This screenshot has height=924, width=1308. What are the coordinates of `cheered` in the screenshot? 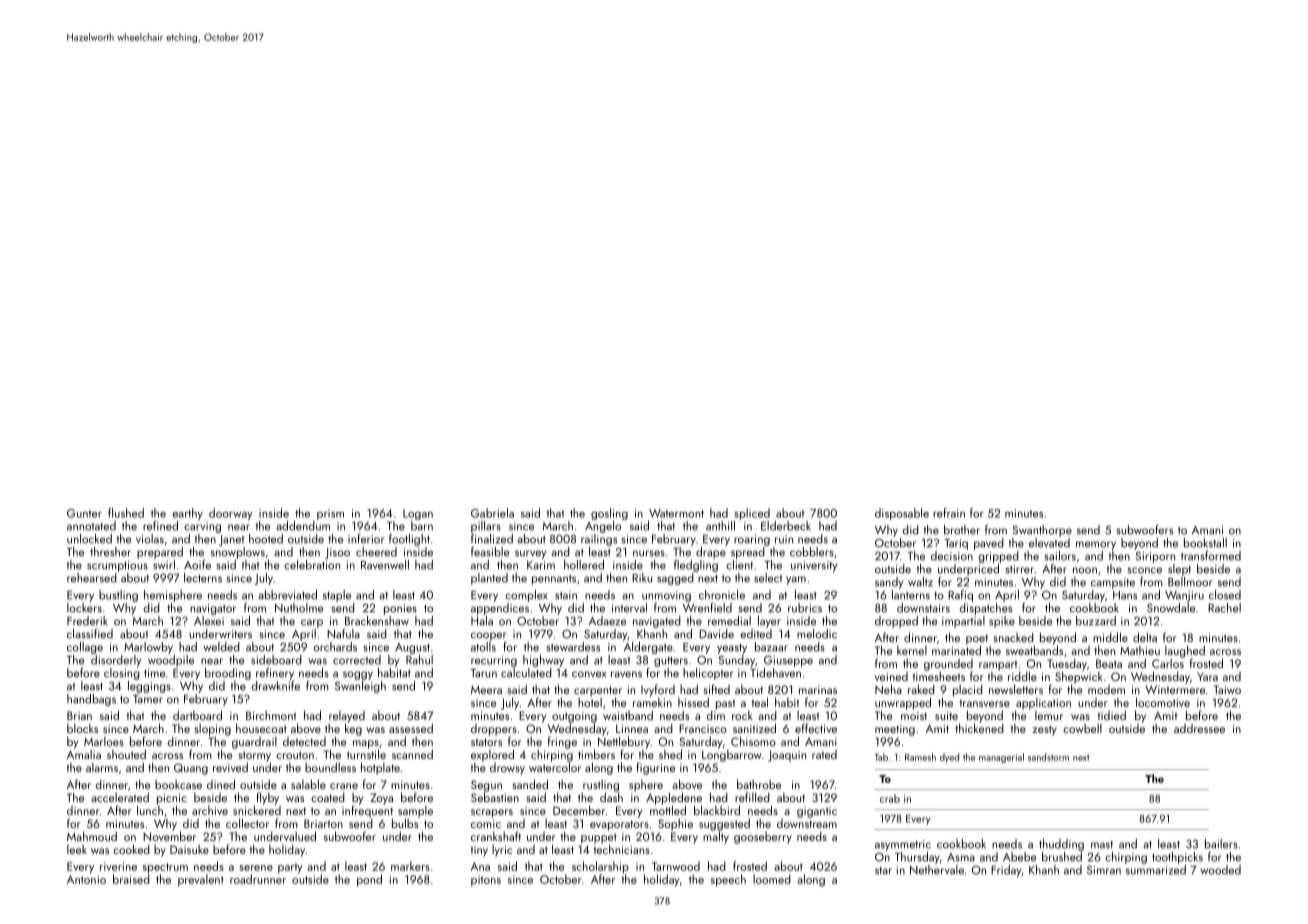 It's located at (376, 552).
